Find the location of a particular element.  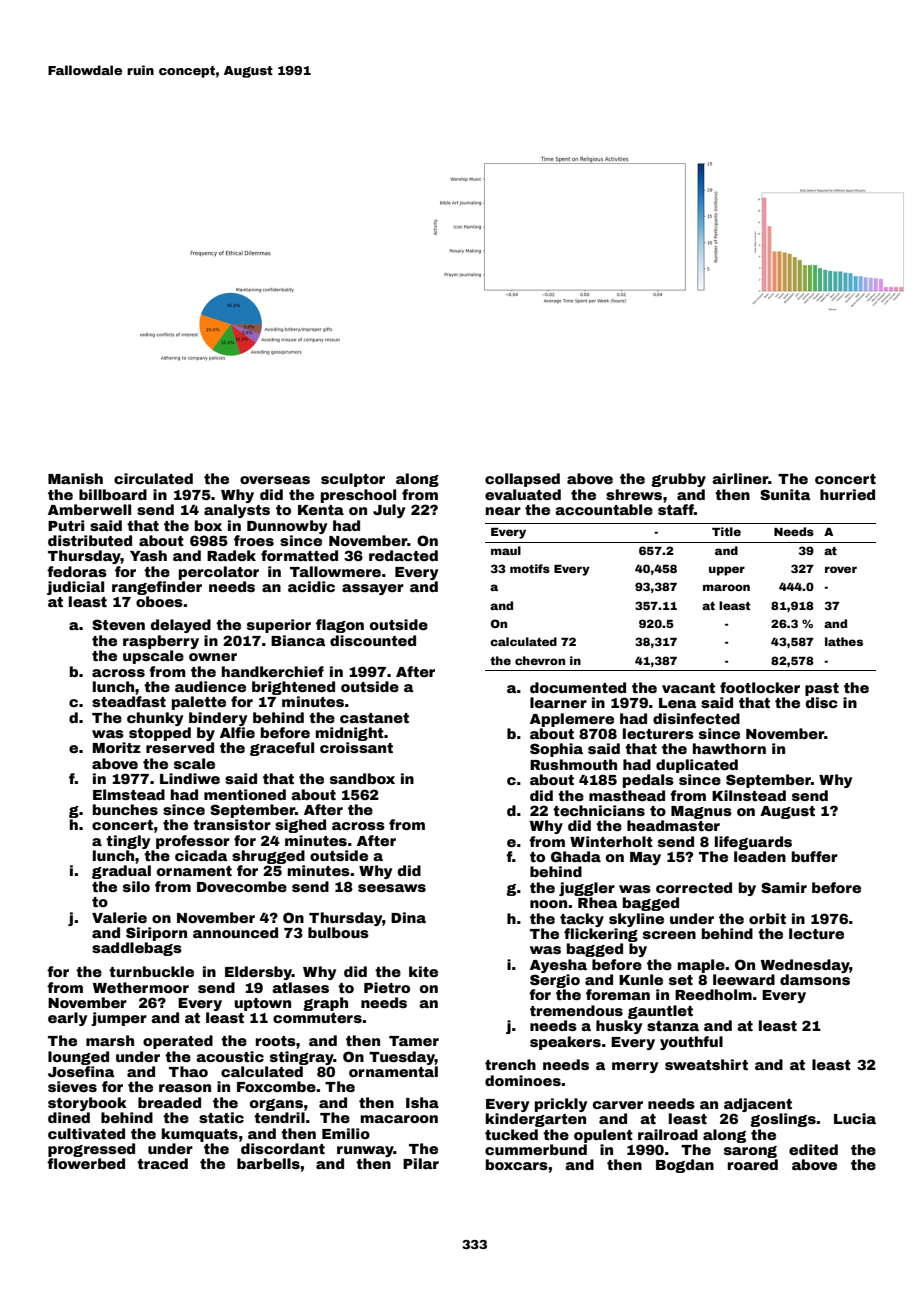

gradual is located at coordinates (121, 872).
